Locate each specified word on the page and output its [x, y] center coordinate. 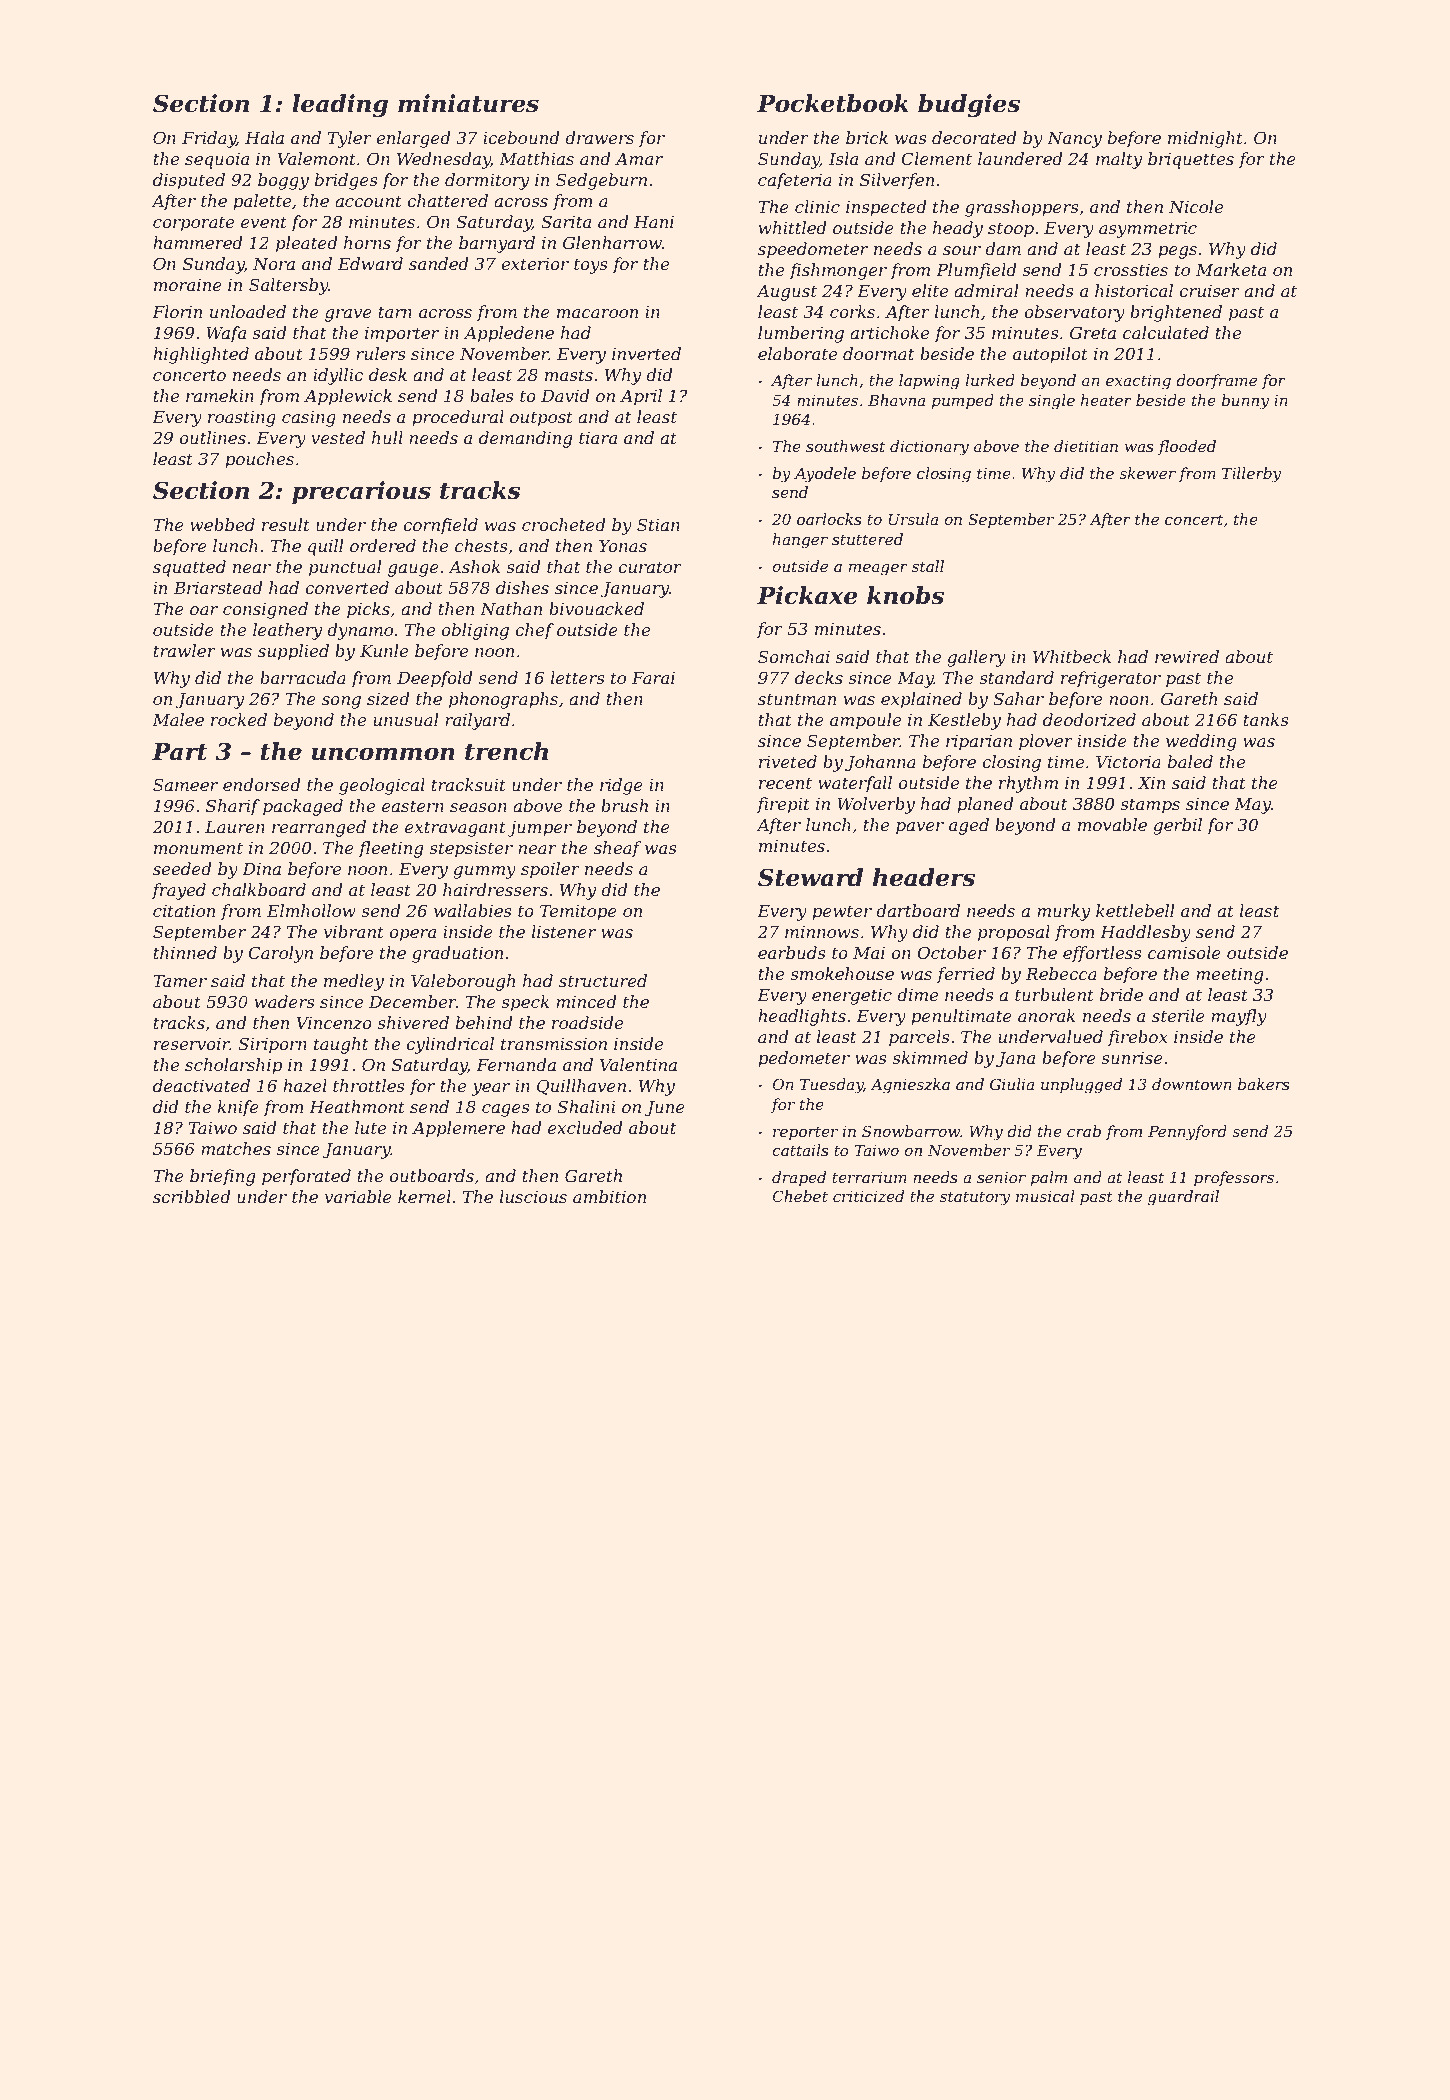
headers [924, 877]
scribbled [192, 1196]
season [478, 807]
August [786, 293]
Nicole [1196, 206]
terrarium [869, 1177]
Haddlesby [1145, 933]
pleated [307, 244]
